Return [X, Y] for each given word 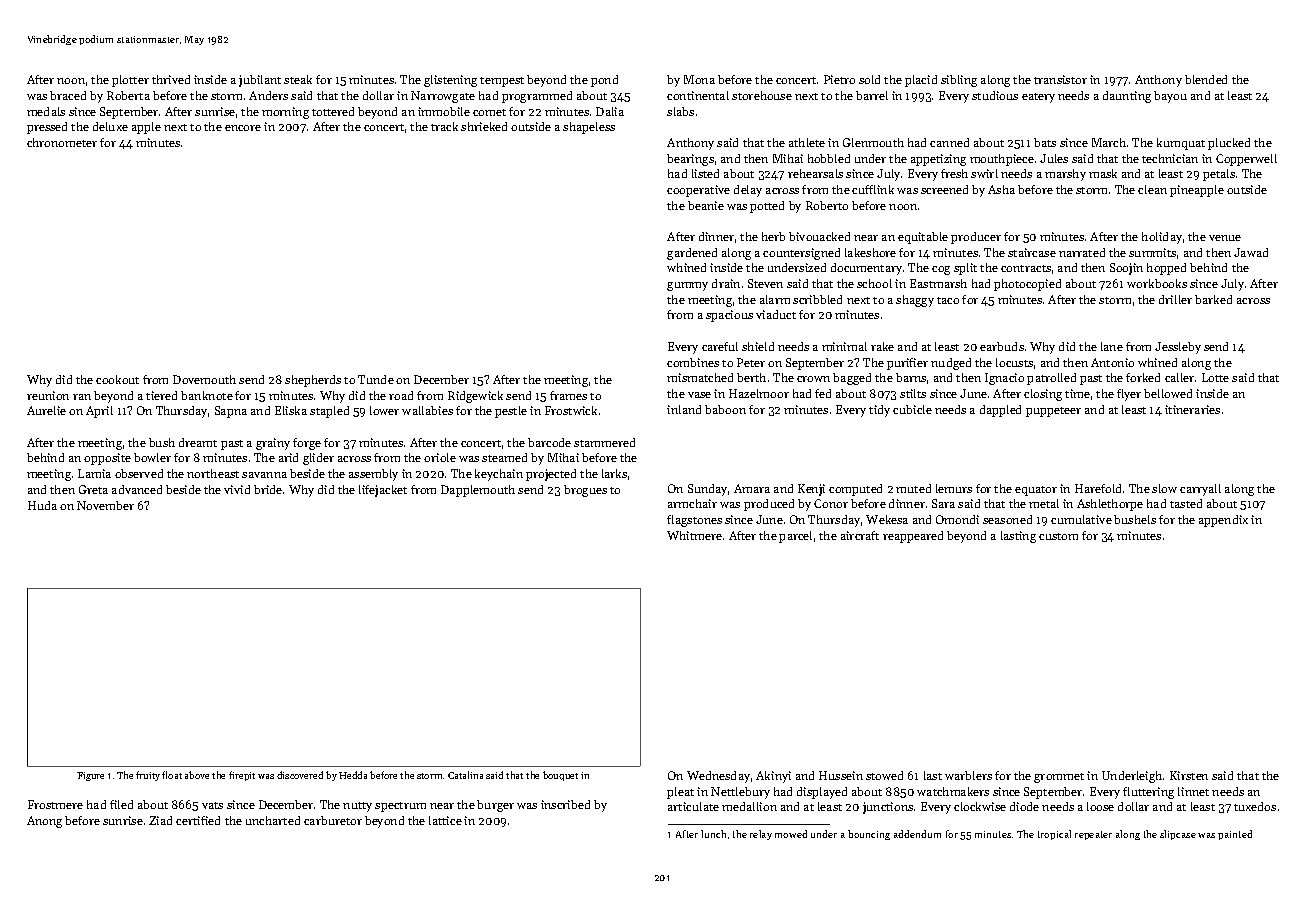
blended [1206, 79]
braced [68, 95]
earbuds [1002, 346]
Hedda [353, 775]
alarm [775, 299]
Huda [42, 505]
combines [693, 362]
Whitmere [694, 535]
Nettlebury [740, 793]
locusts [1014, 362]
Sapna [231, 412]
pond [604, 81]
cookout [117, 379]
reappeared [913, 537]
